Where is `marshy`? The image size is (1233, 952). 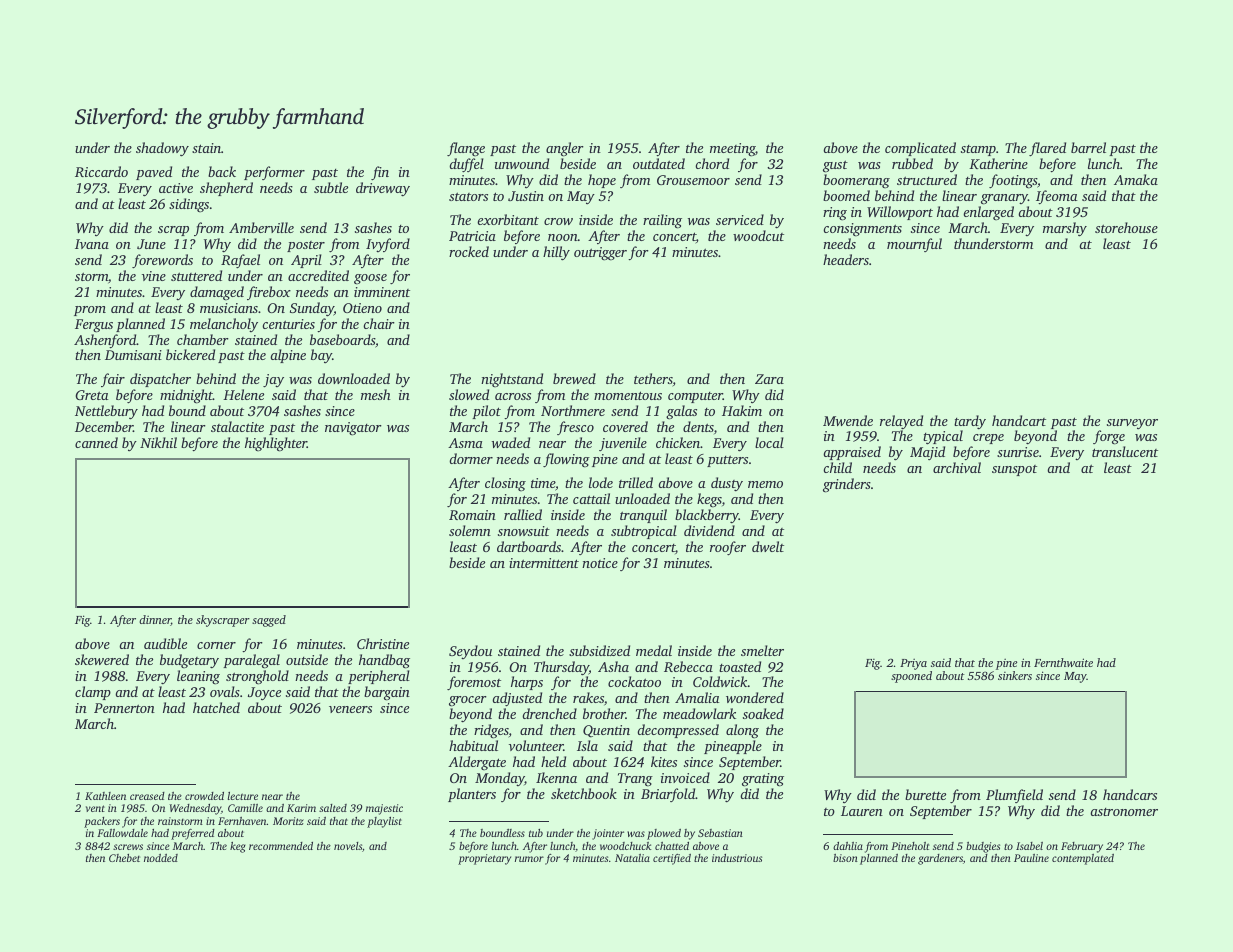 marshy is located at coordinates (1065, 229).
